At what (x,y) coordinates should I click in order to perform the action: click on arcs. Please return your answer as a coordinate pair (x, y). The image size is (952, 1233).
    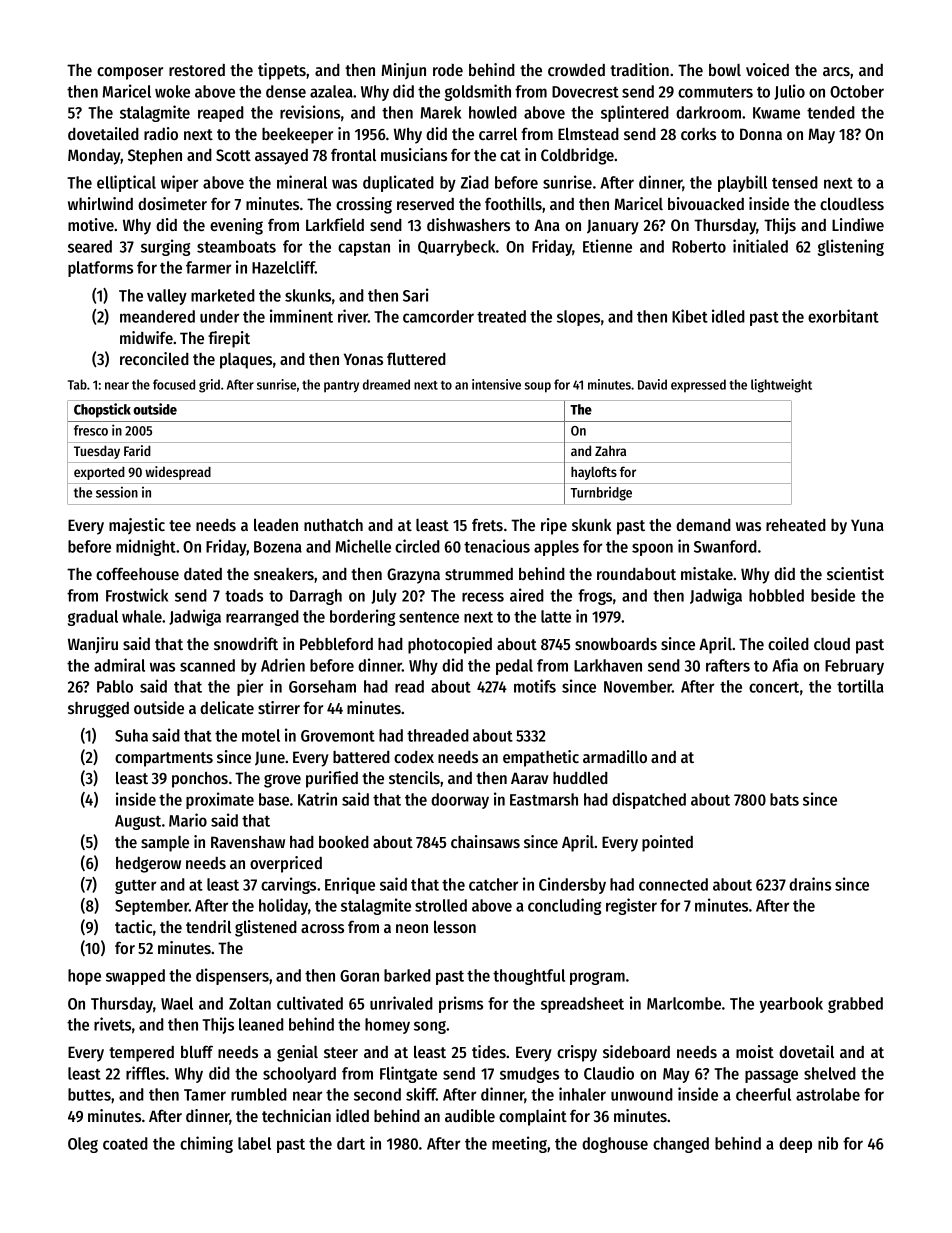
    Looking at the image, I should click on (836, 71).
